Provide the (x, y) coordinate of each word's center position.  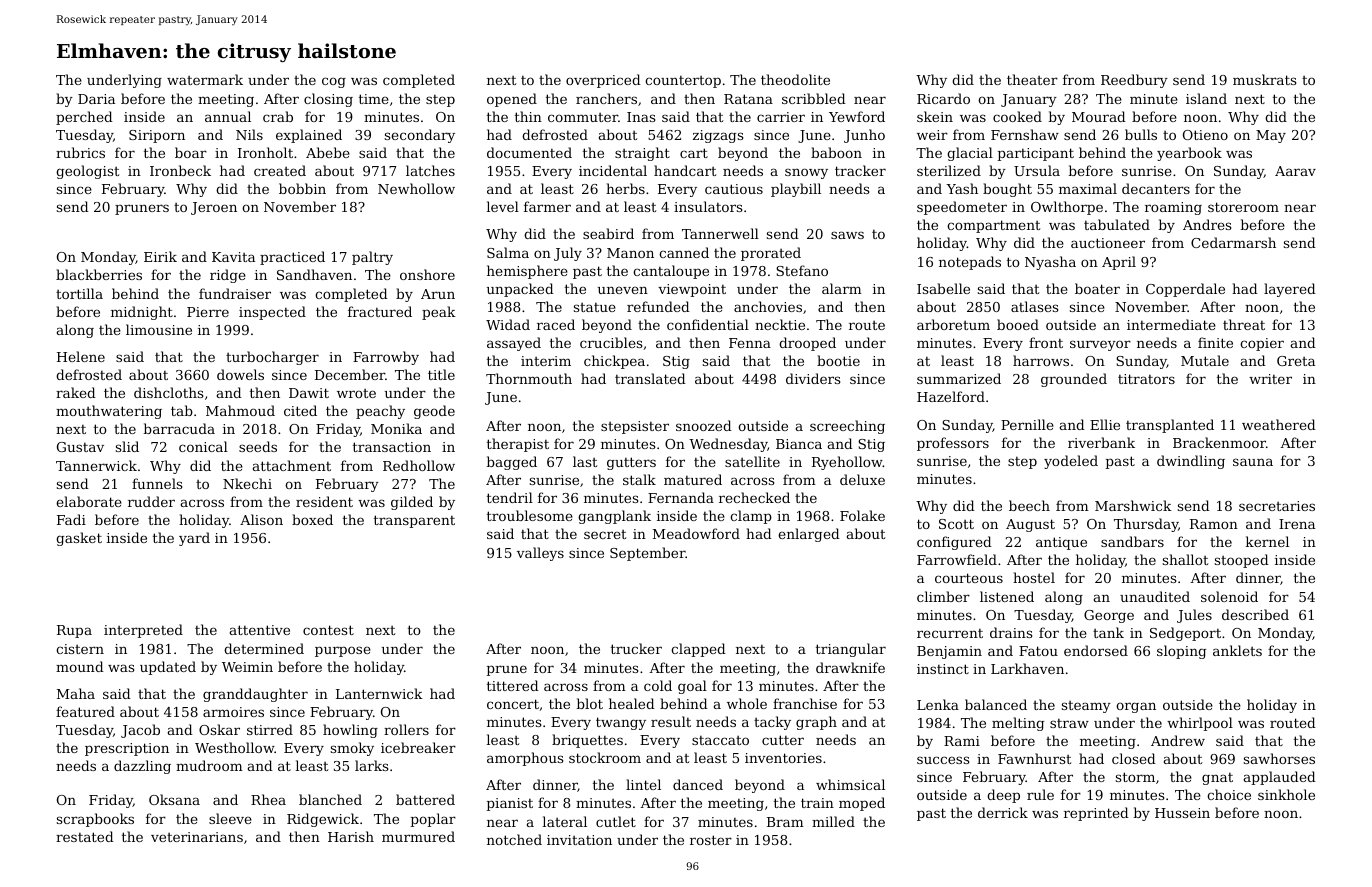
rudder (151, 501)
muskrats (1264, 79)
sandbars (1132, 541)
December (350, 374)
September (648, 554)
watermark (205, 79)
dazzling (142, 767)
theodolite (795, 79)
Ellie (1105, 424)
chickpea (614, 362)
